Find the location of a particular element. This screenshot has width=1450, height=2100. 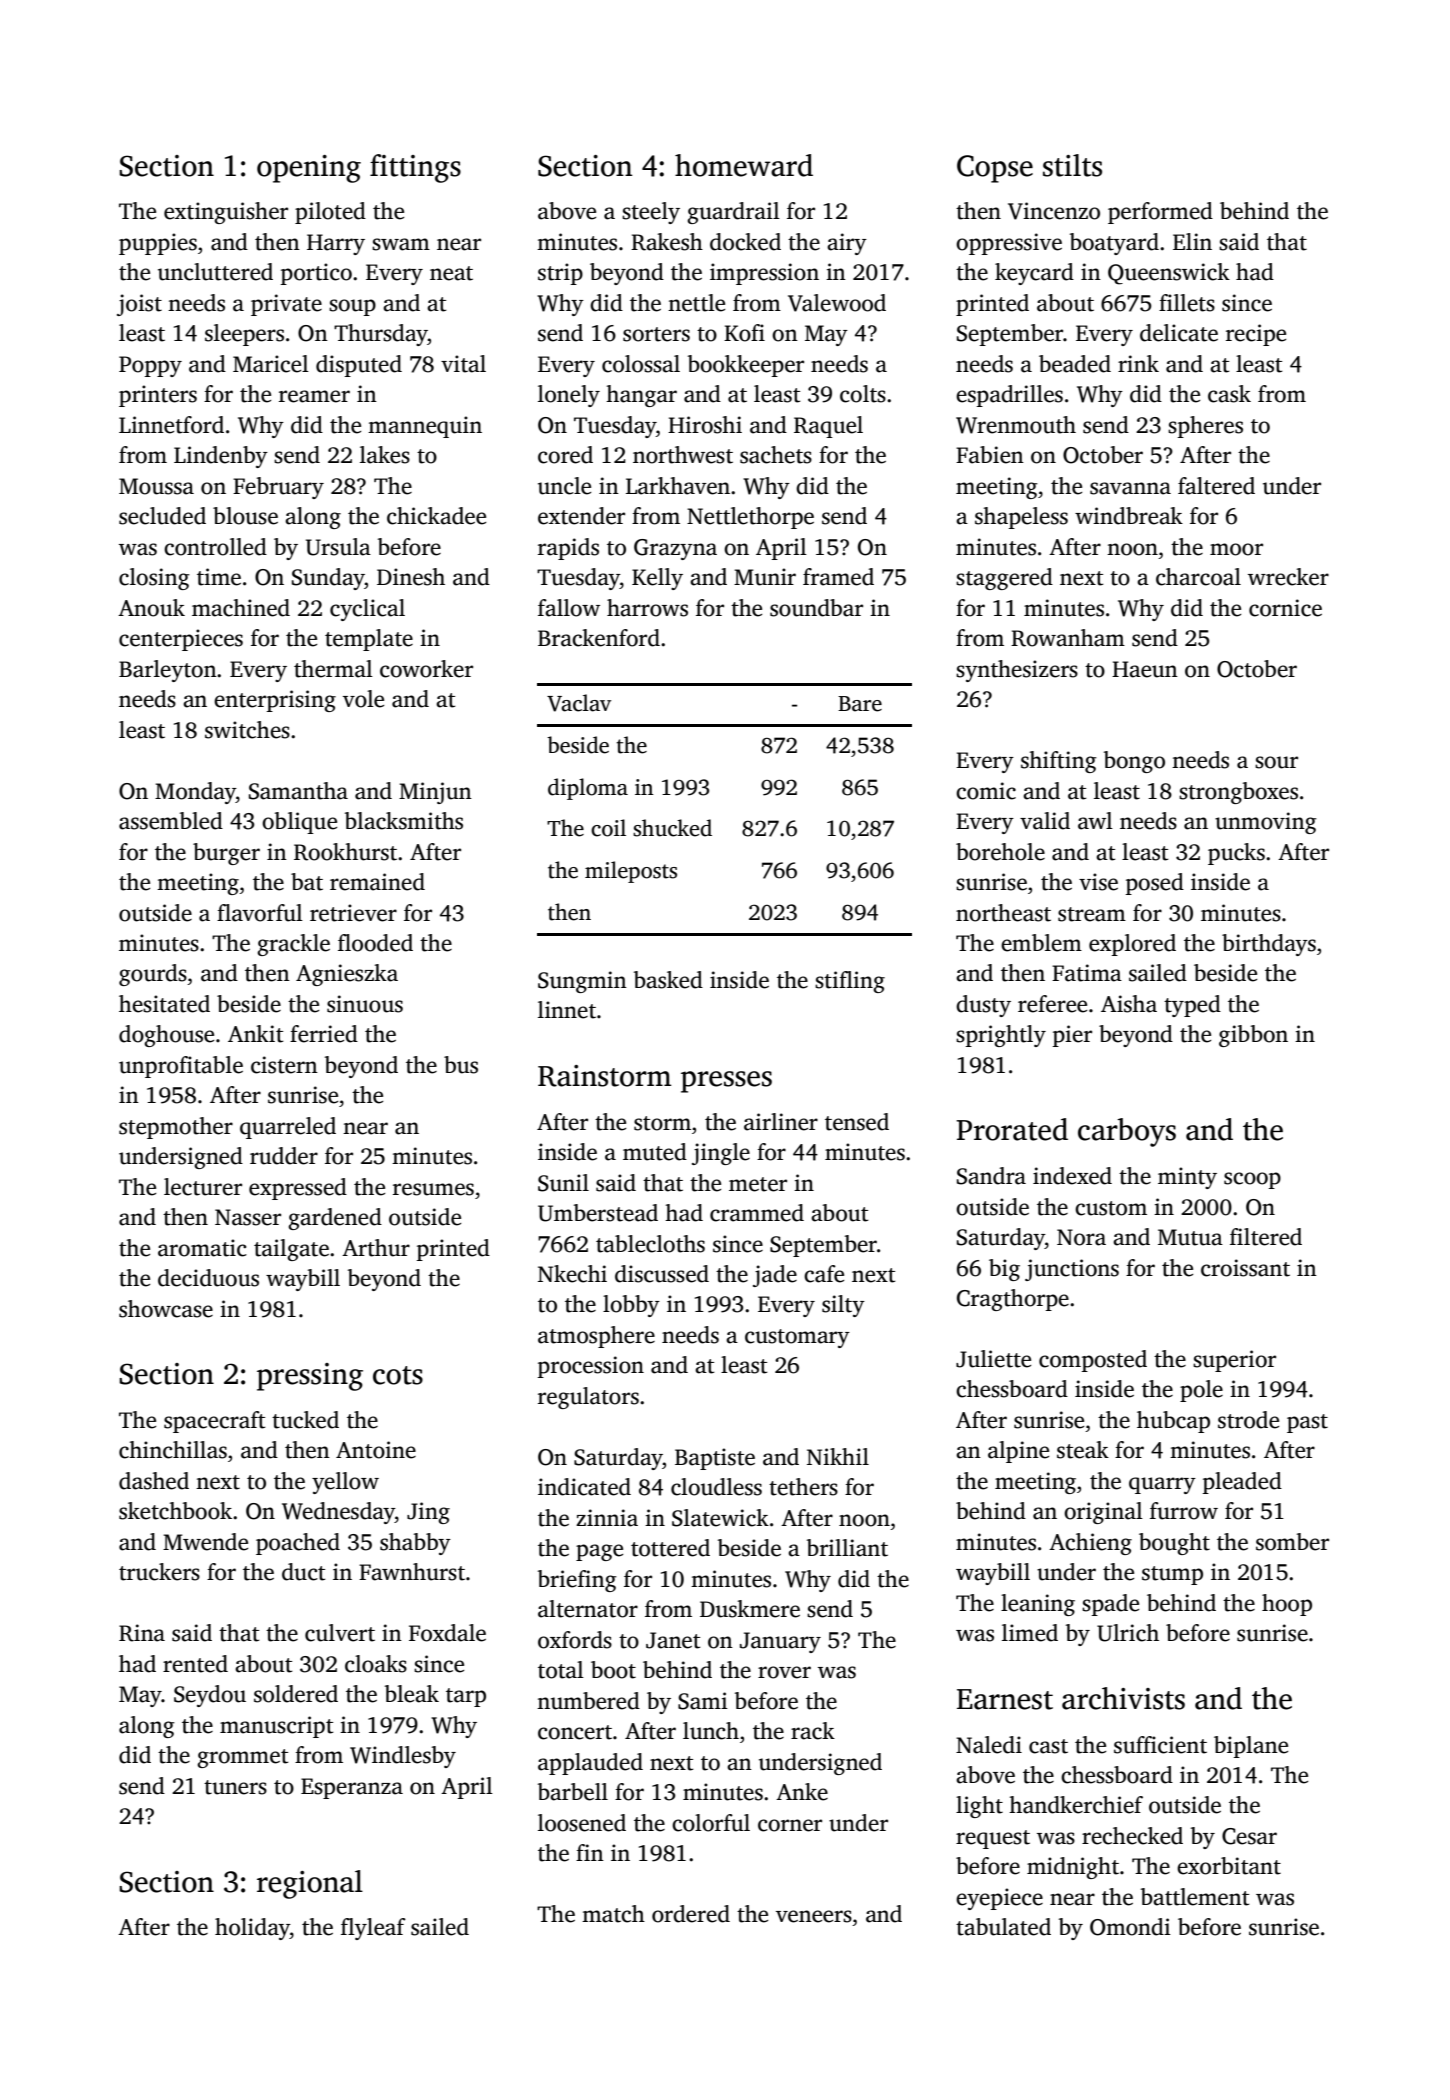

tuners is located at coordinates (235, 1787).
